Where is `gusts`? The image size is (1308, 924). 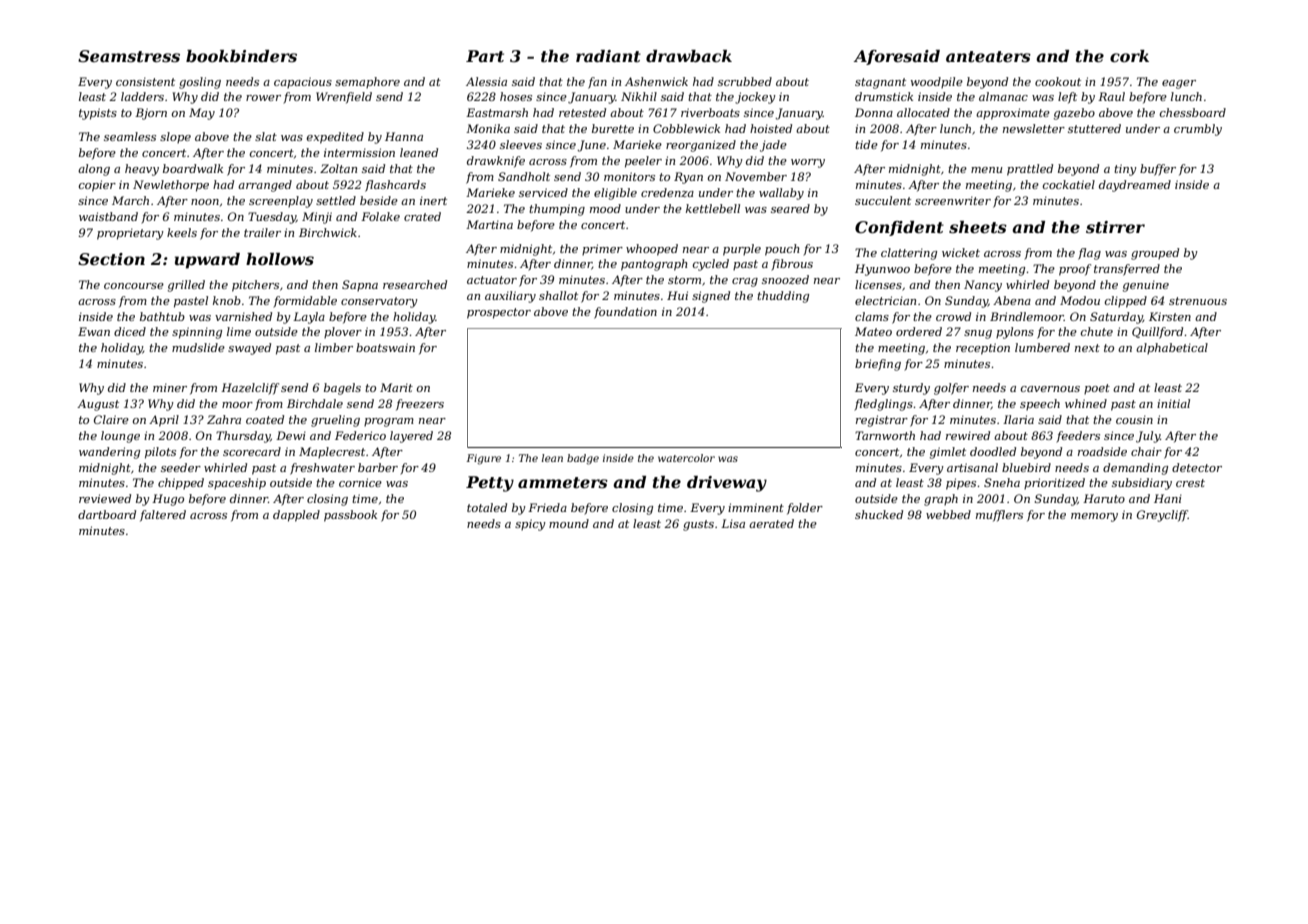
gusts is located at coordinates (698, 525).
